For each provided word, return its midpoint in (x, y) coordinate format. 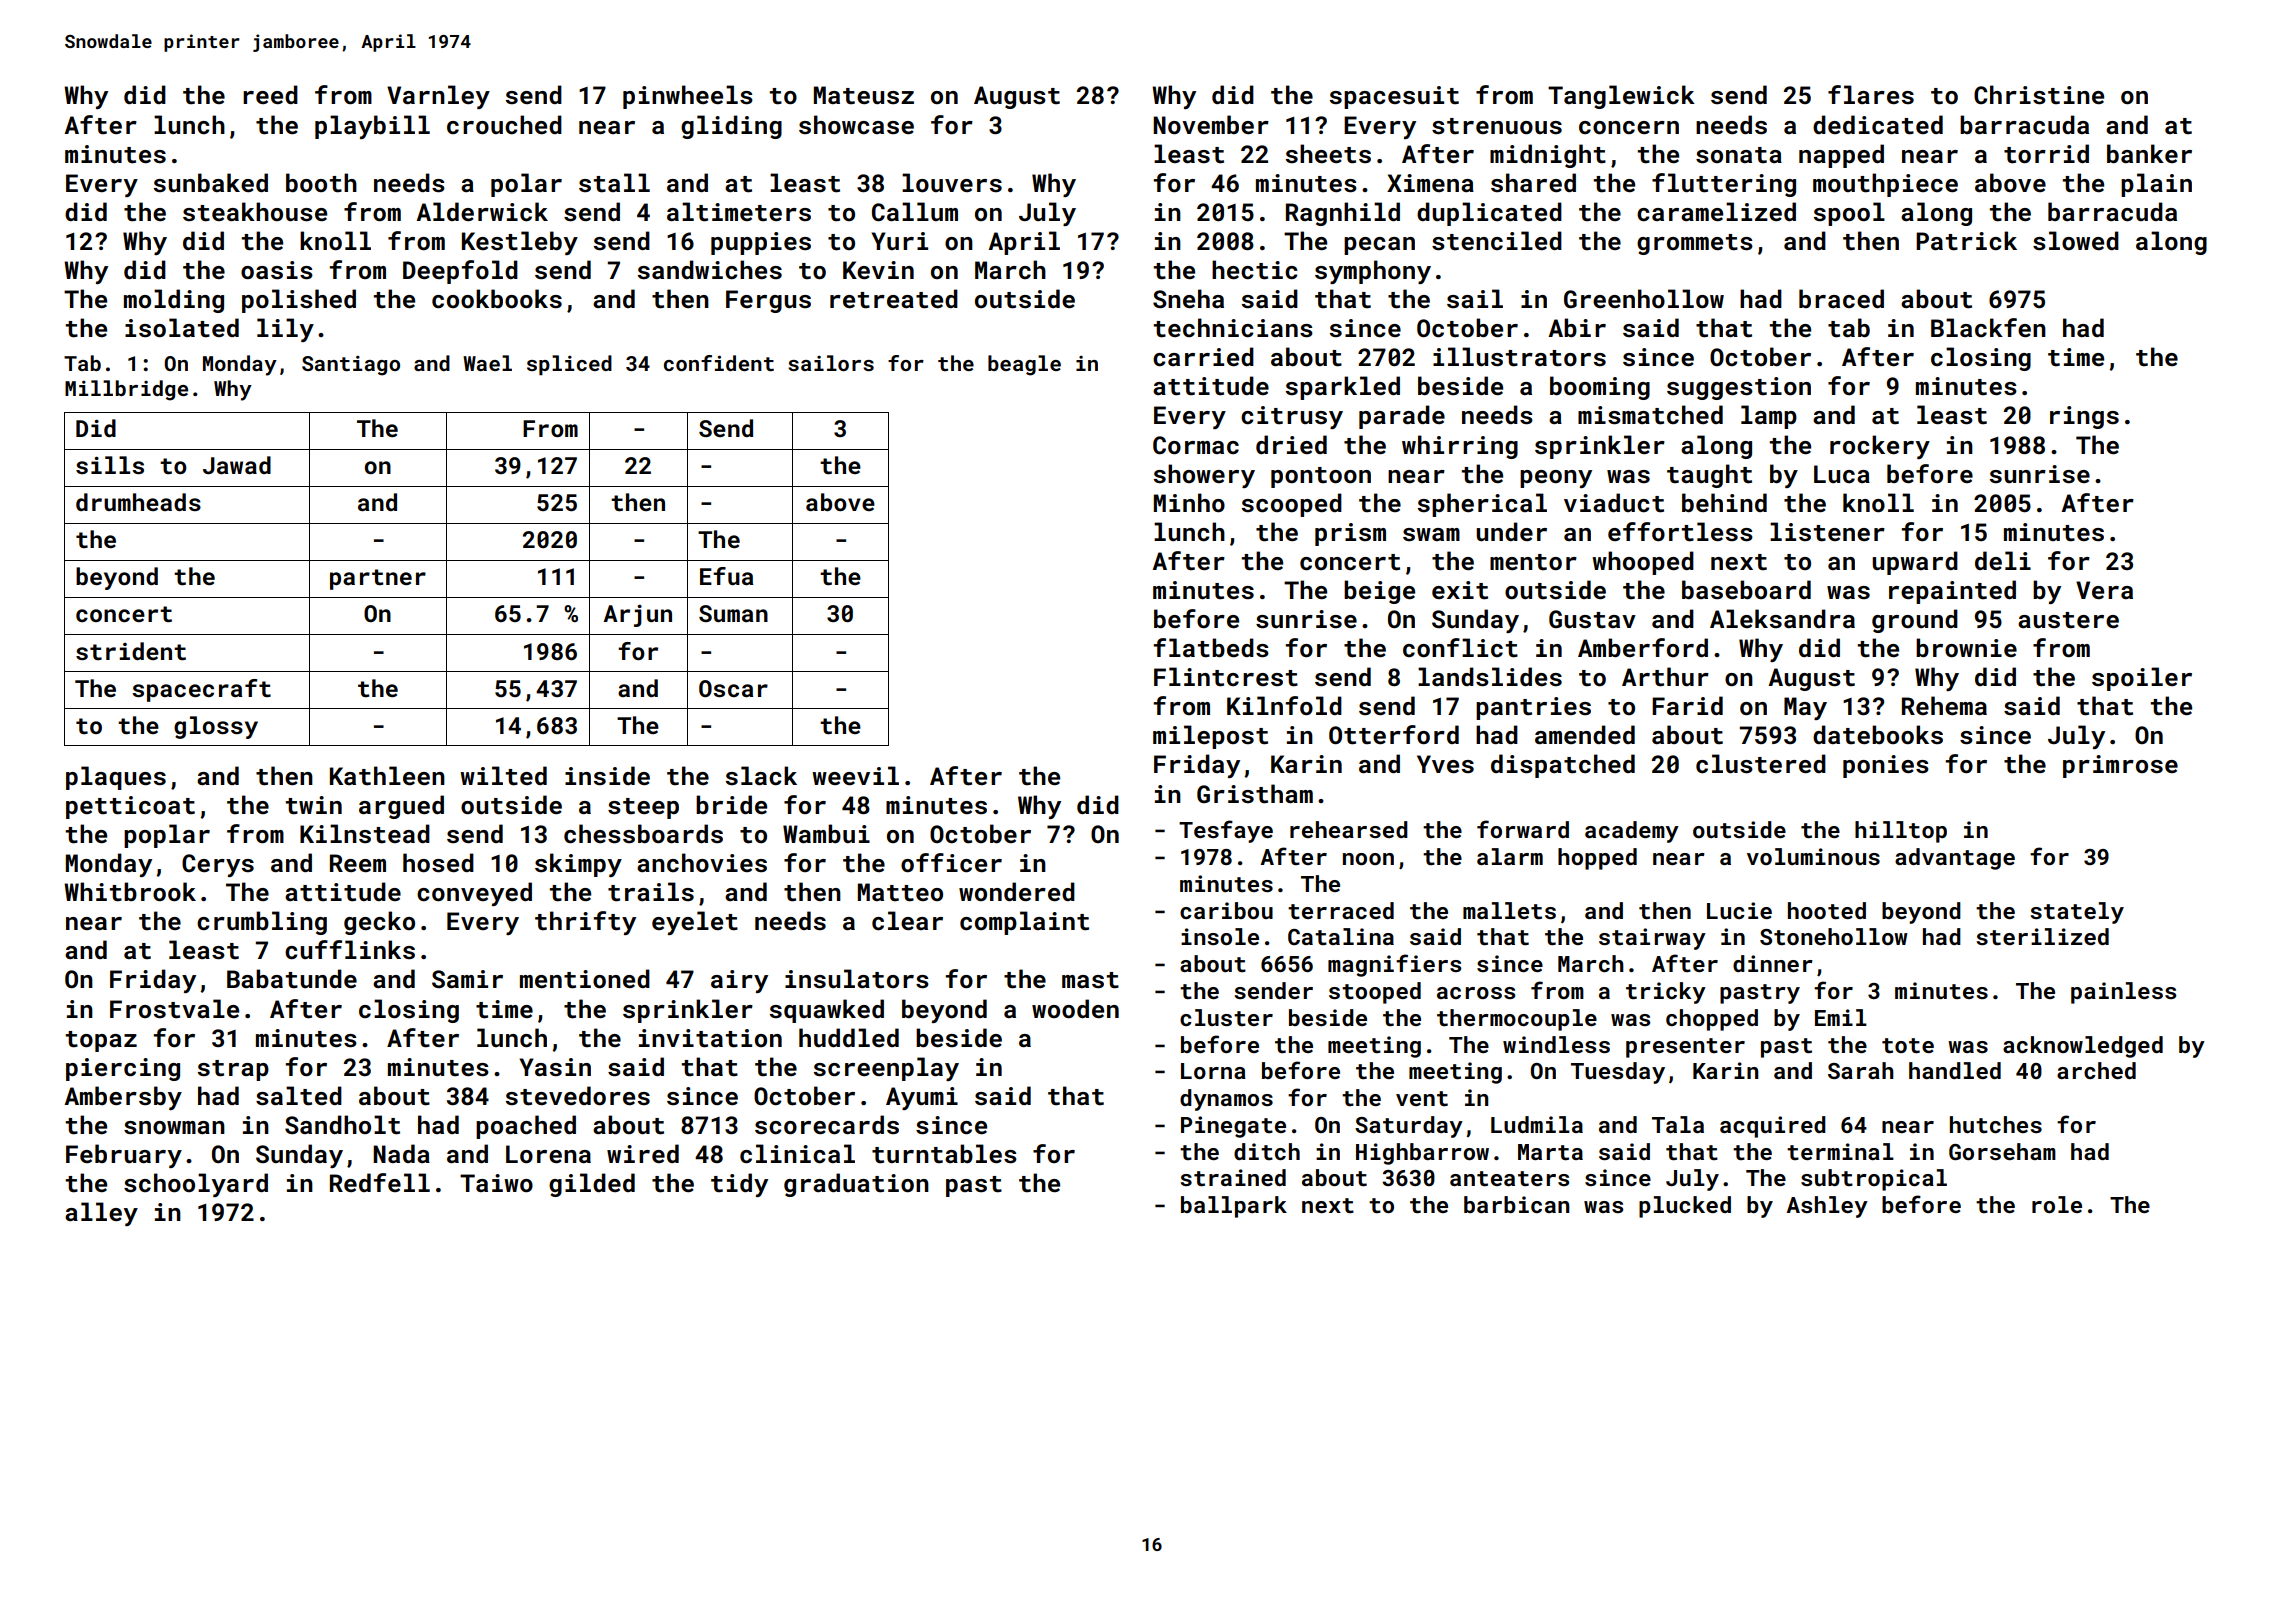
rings (2084, 417)
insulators (857, 979)
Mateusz (864, 95)
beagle (1024, 365)
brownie (1966, 647)
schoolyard (196, 1185)
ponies (1886, 766)
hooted (1827, 910)
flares (1871, 95)
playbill (372, 127)
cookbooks (497, 299)
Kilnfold (1284, 705)
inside (607, 776)
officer (951, 863)
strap (233, 1070)
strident (131, 651)
